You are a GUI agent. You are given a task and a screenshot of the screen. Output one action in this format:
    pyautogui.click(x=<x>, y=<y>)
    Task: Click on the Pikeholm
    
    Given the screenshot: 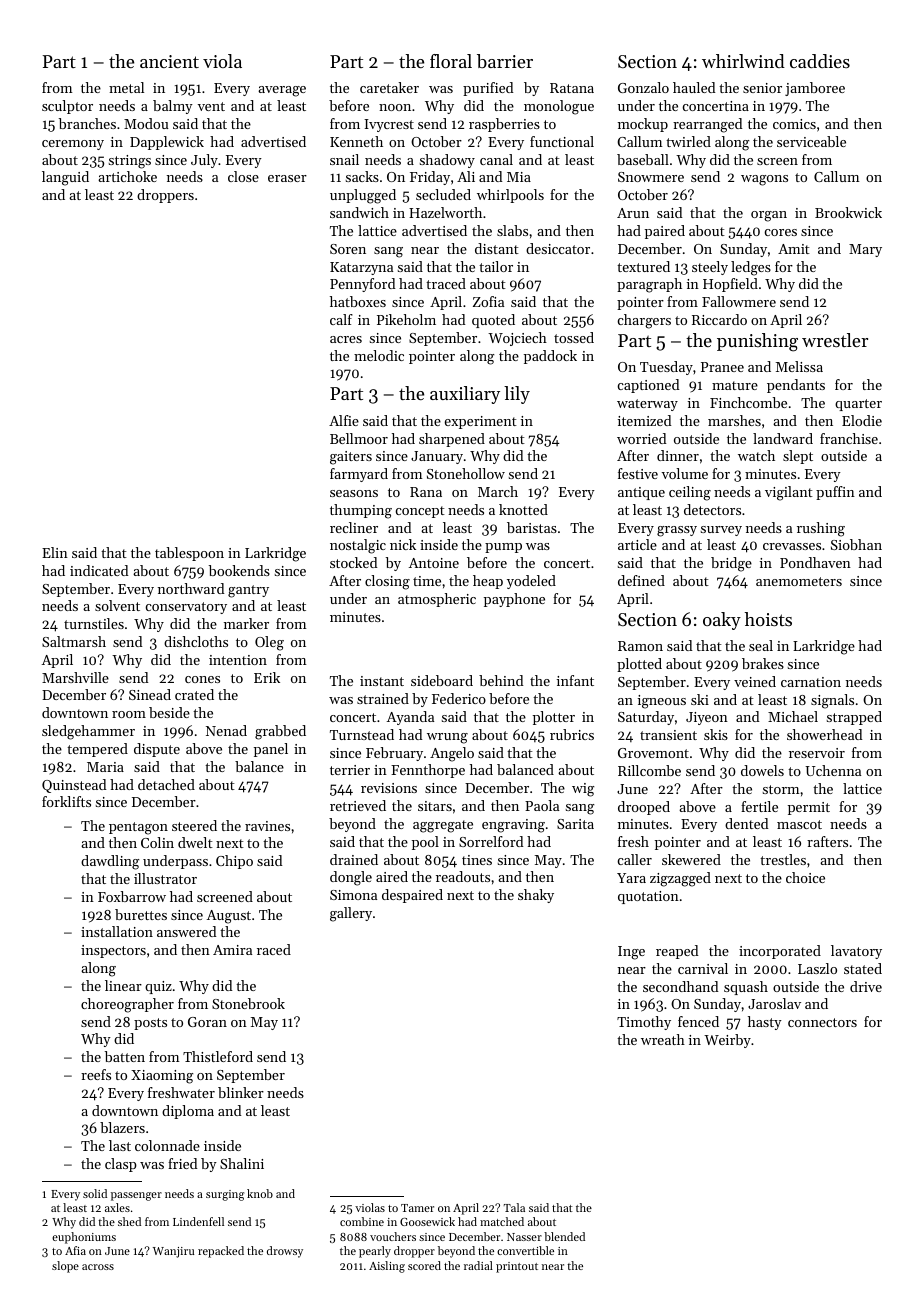 What is the action you would take?
    pyautogui.click(x=406, y=319)
